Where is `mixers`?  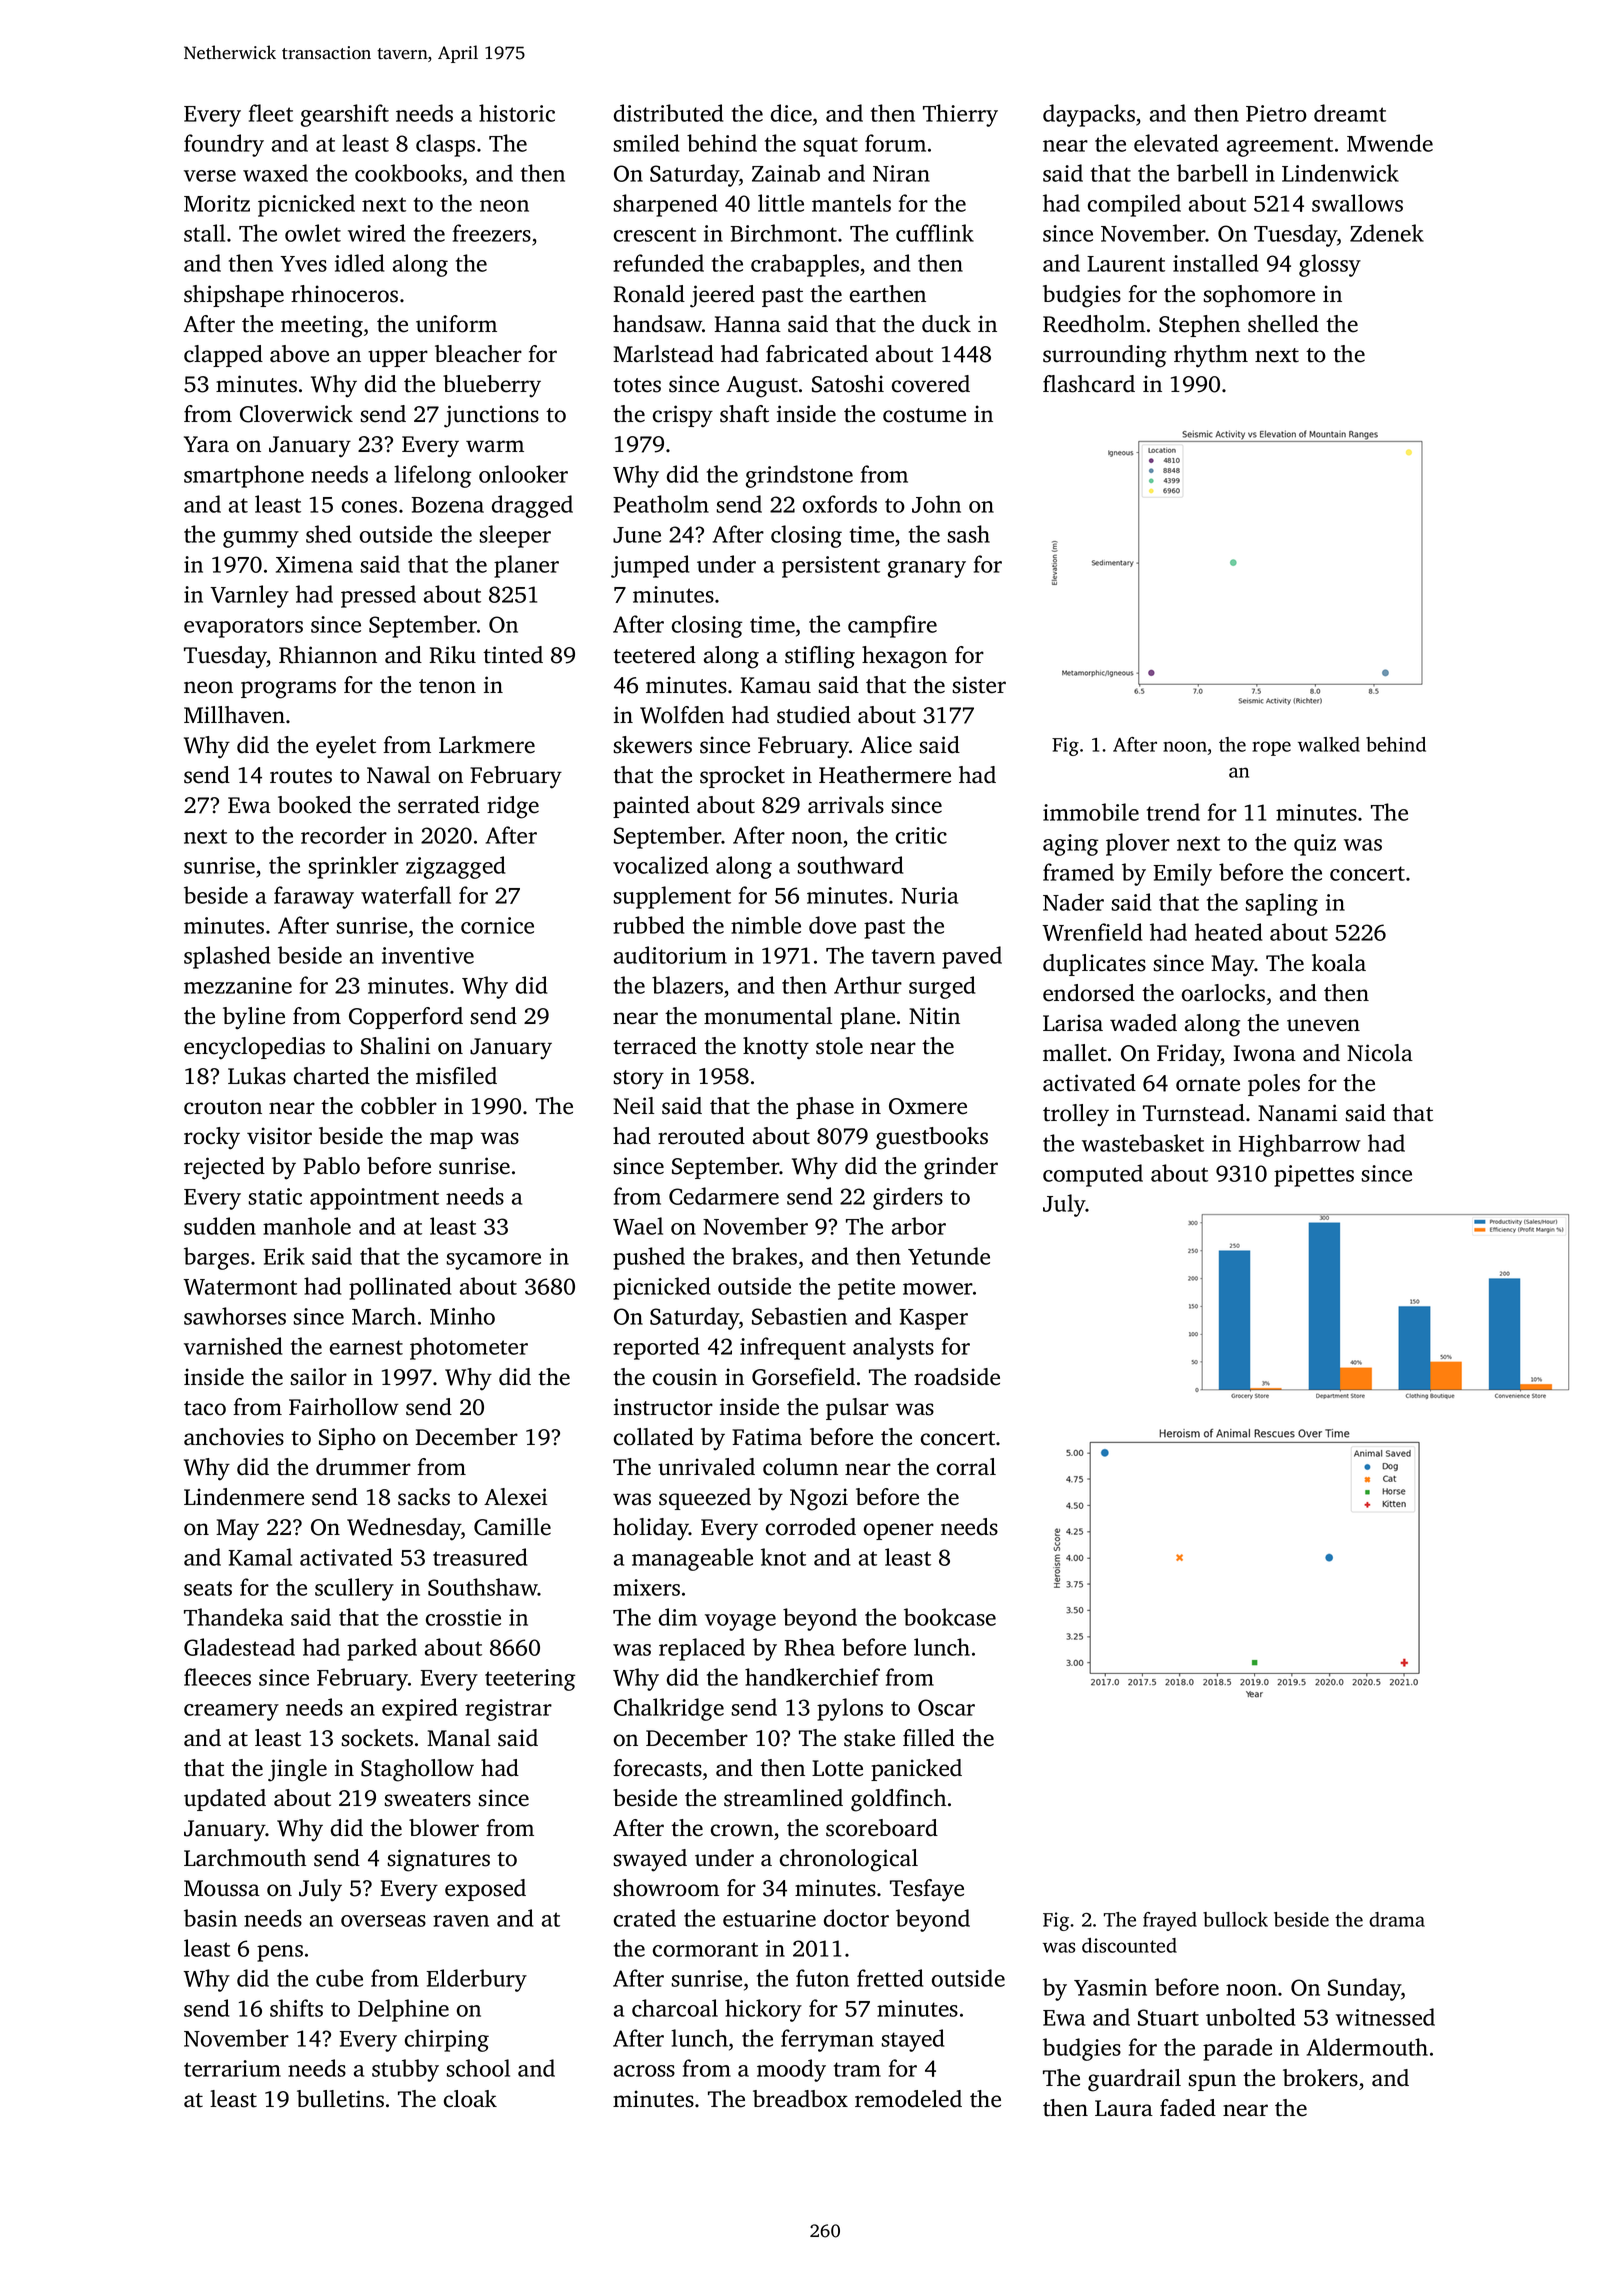 mixers is located at coordinates (646, 1587).
